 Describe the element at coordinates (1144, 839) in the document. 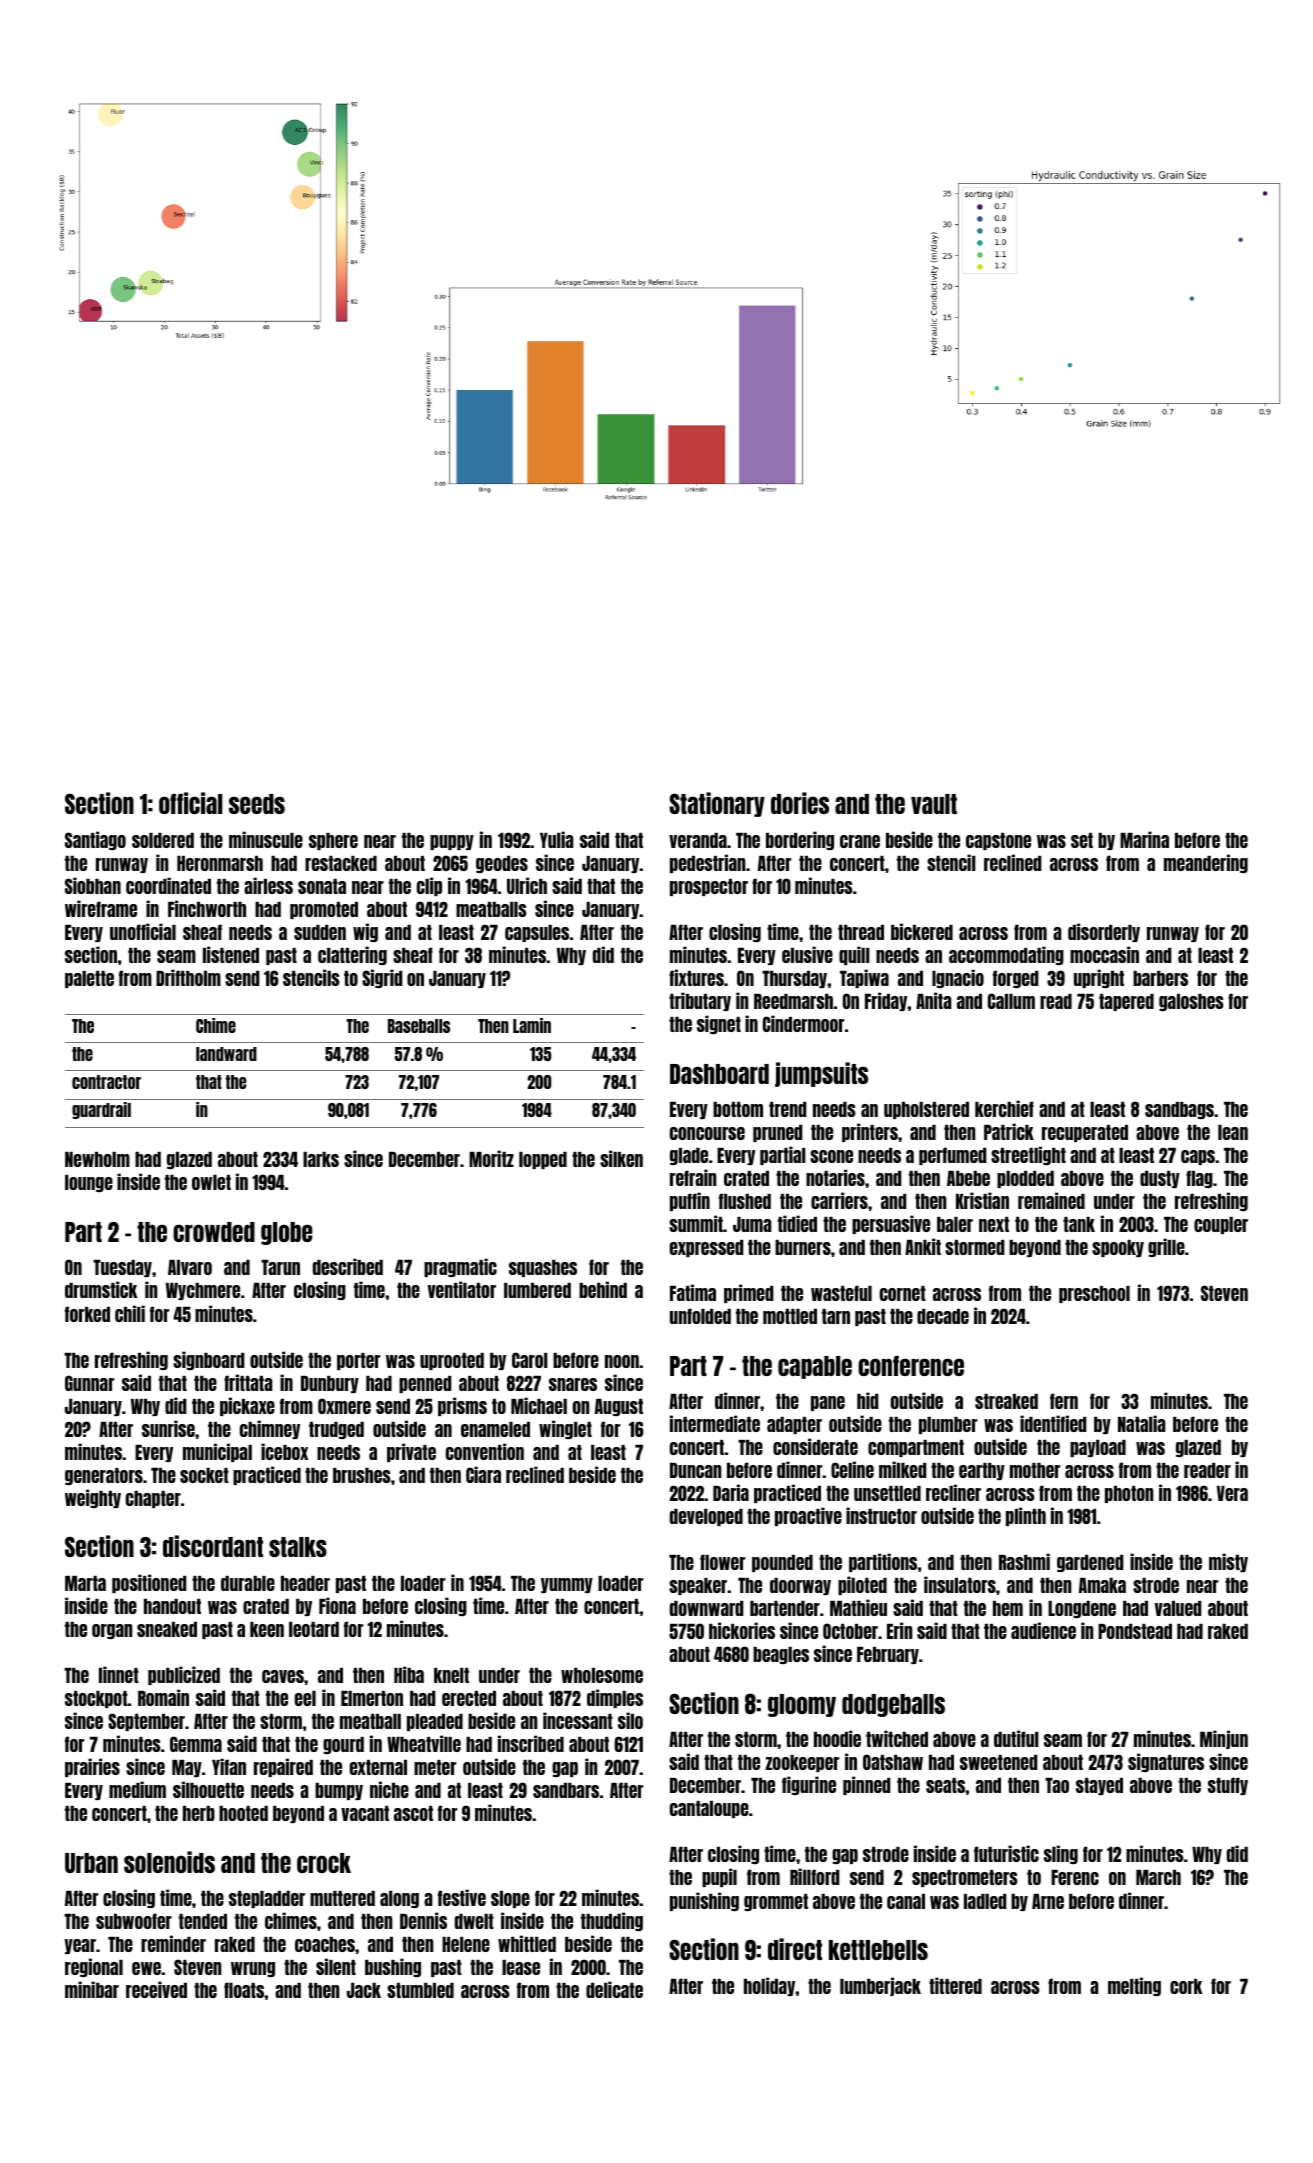

I see `Marina` at that location.
